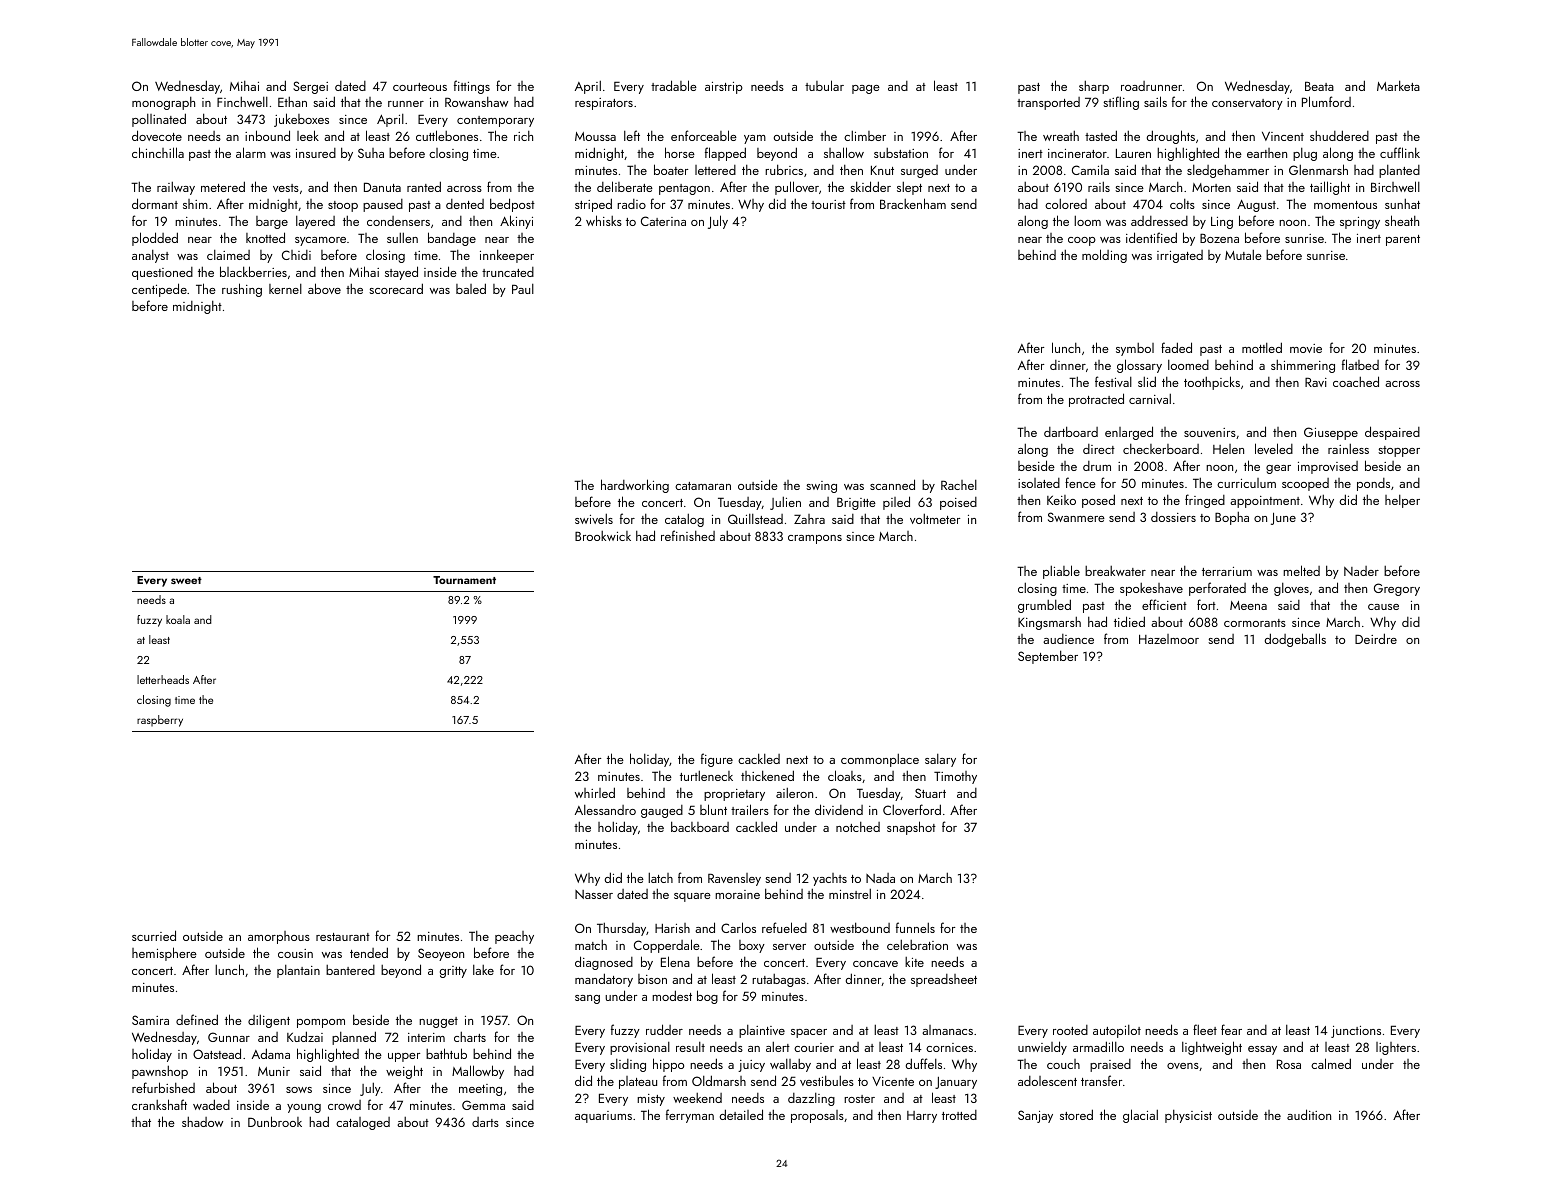 This screenshot has height=1199, width=1552. I want to click on dodgeballs, so click(1295, 640).
